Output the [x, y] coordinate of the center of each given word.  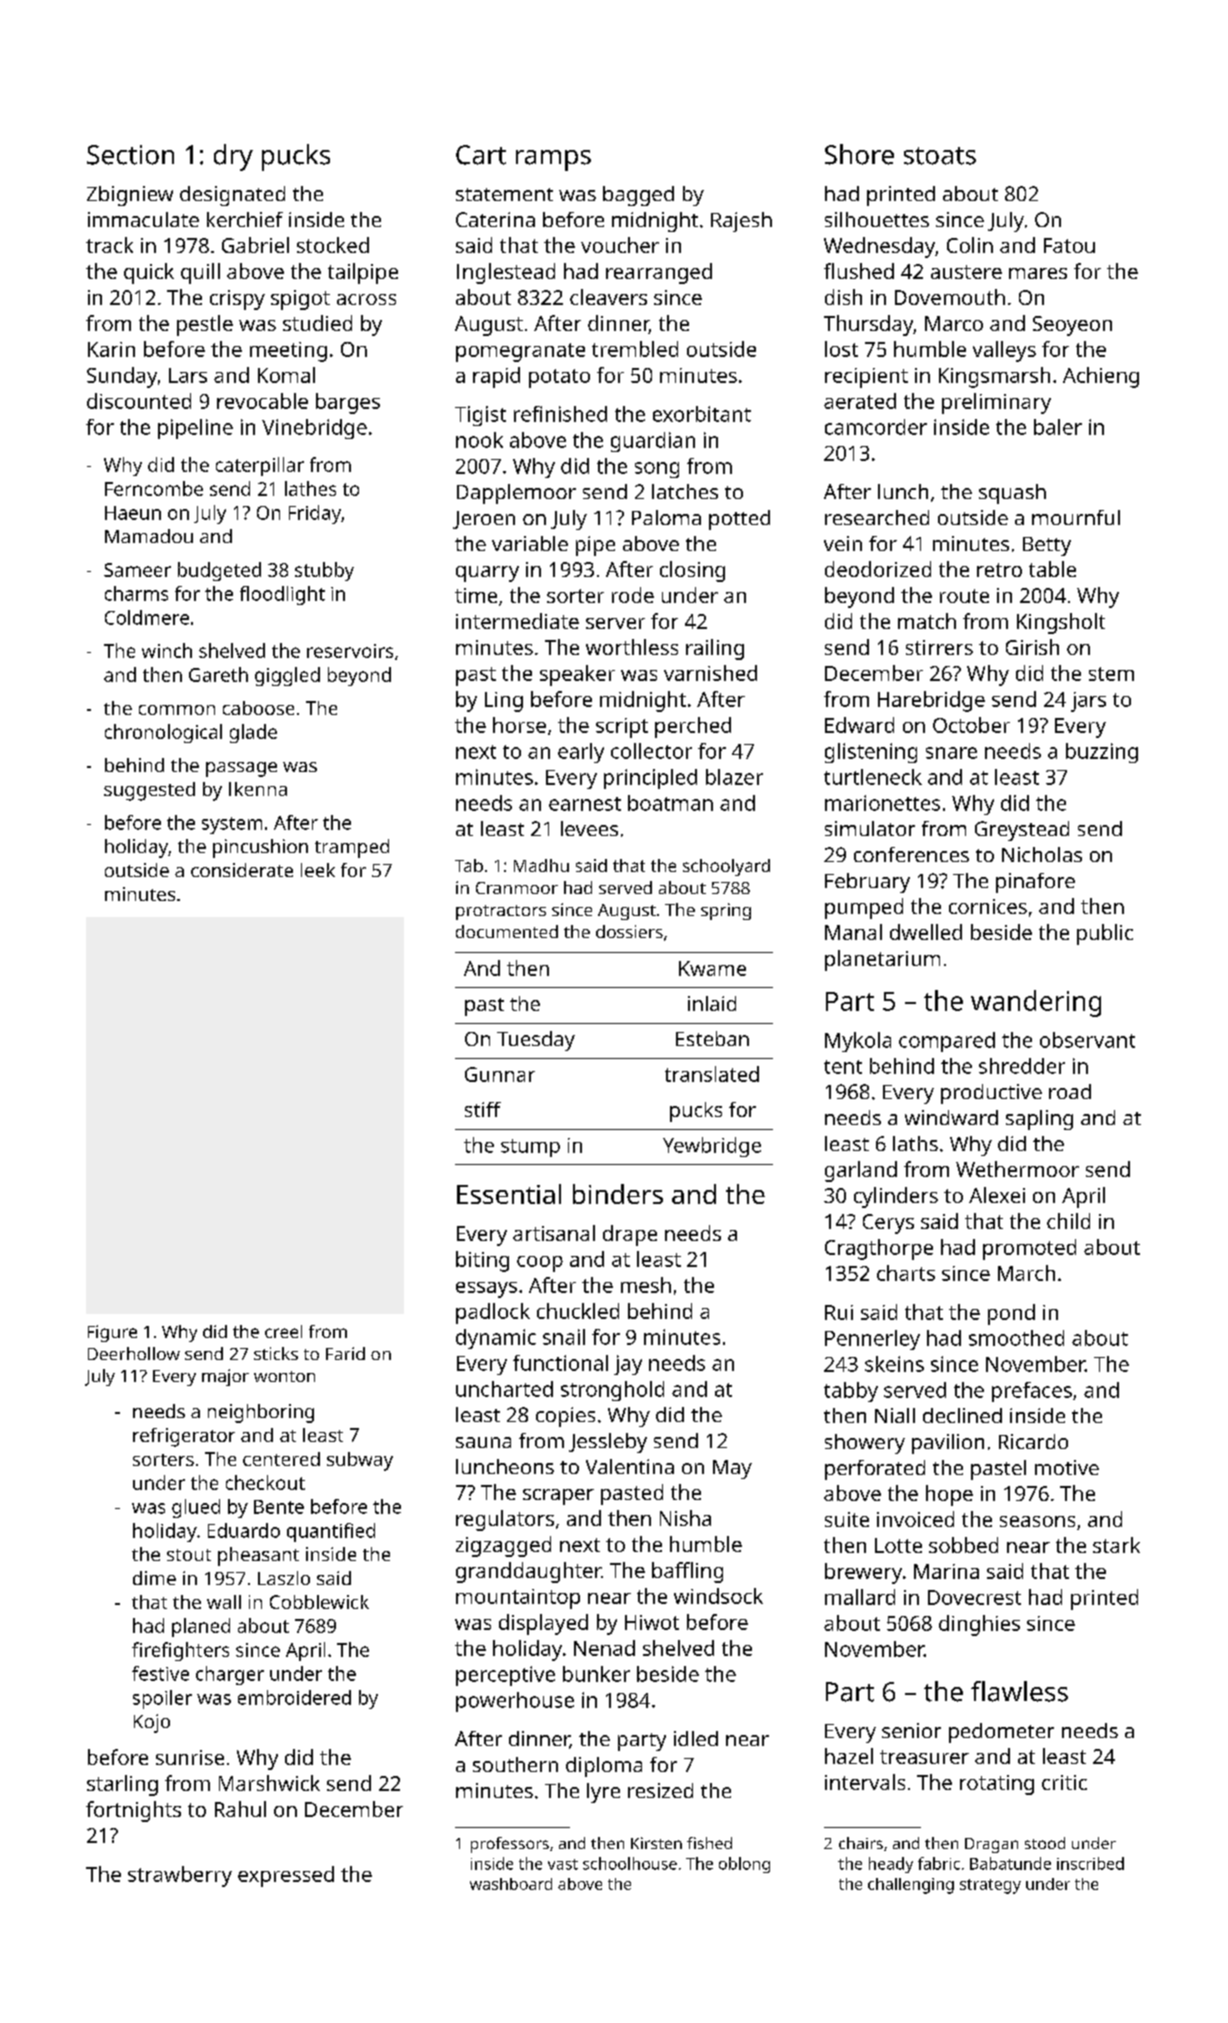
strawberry [180, 1876]
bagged [638, 196]
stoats [940, 156]
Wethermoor [1017, 1169]
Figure [112, 1333]
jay [628, 1365]
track [109, 245]
